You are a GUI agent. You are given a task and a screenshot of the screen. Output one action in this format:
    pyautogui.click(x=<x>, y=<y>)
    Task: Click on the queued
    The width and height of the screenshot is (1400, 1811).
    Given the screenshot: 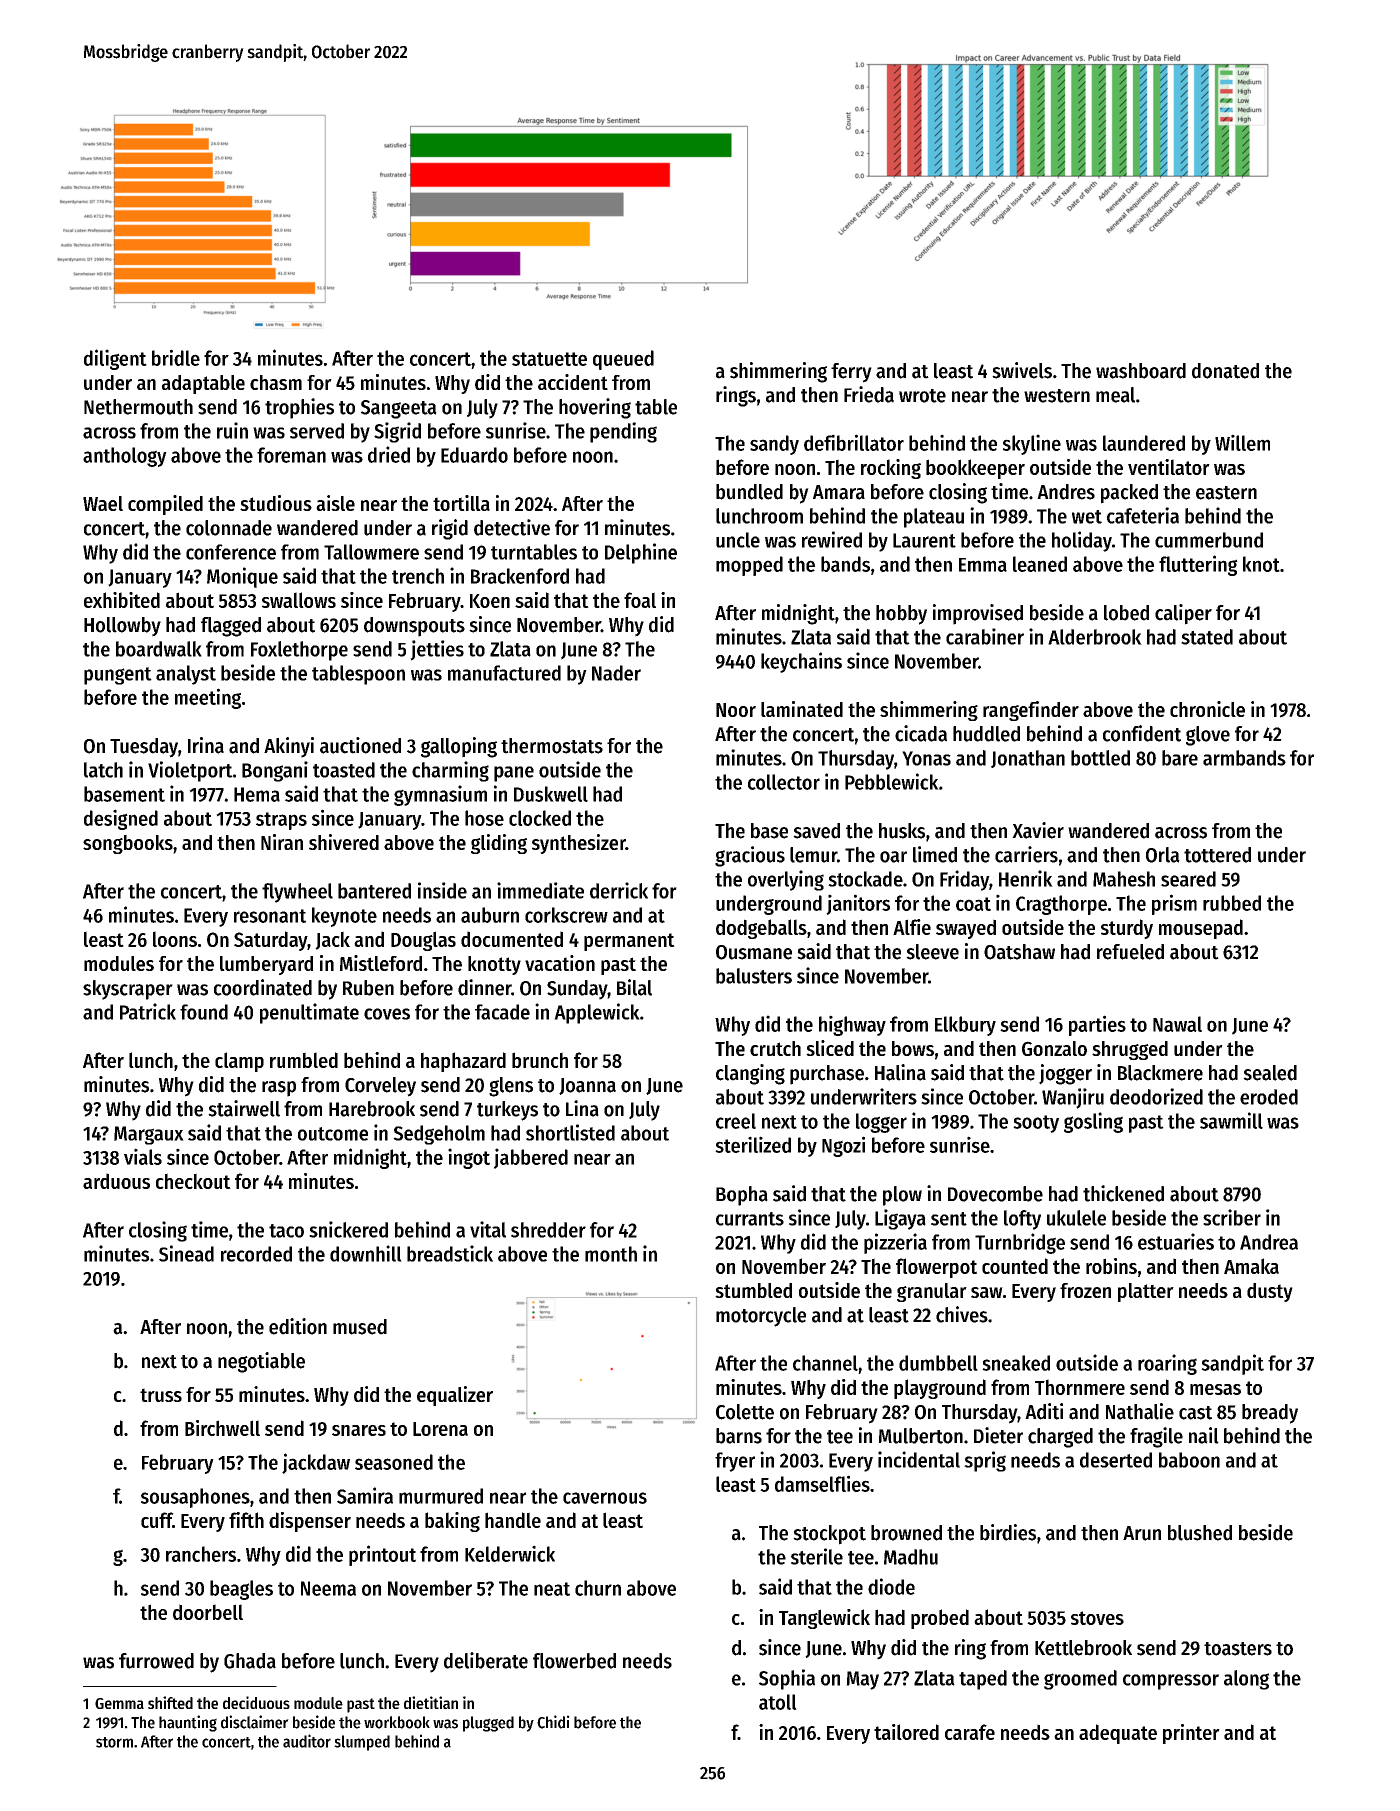 What is the action you would take?
    pyautogui.click(x=623, y=360)
